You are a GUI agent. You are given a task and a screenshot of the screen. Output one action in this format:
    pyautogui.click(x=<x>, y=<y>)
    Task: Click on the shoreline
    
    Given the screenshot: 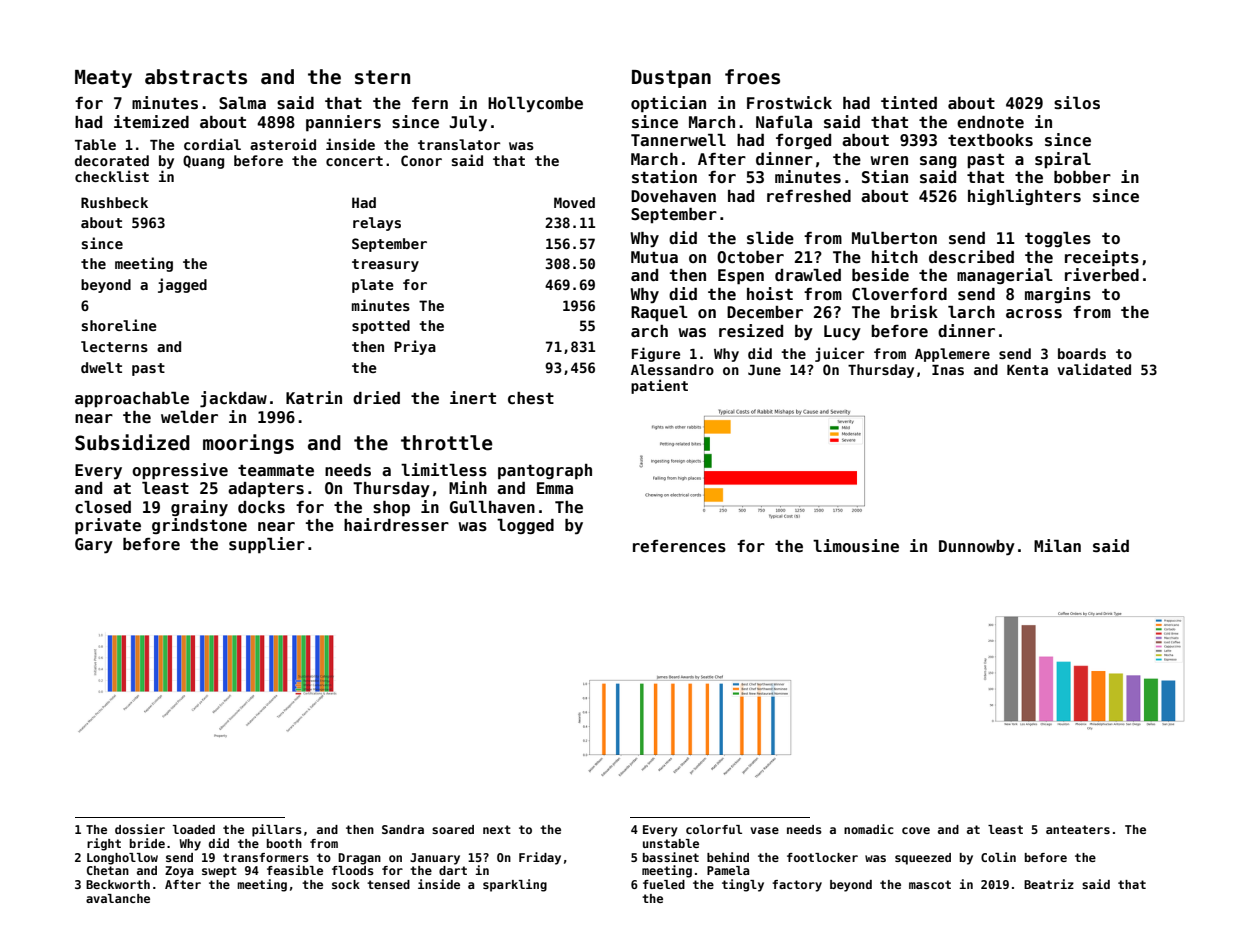 What is the action you would take?
    pyautogui.click(x=119, y=325)
